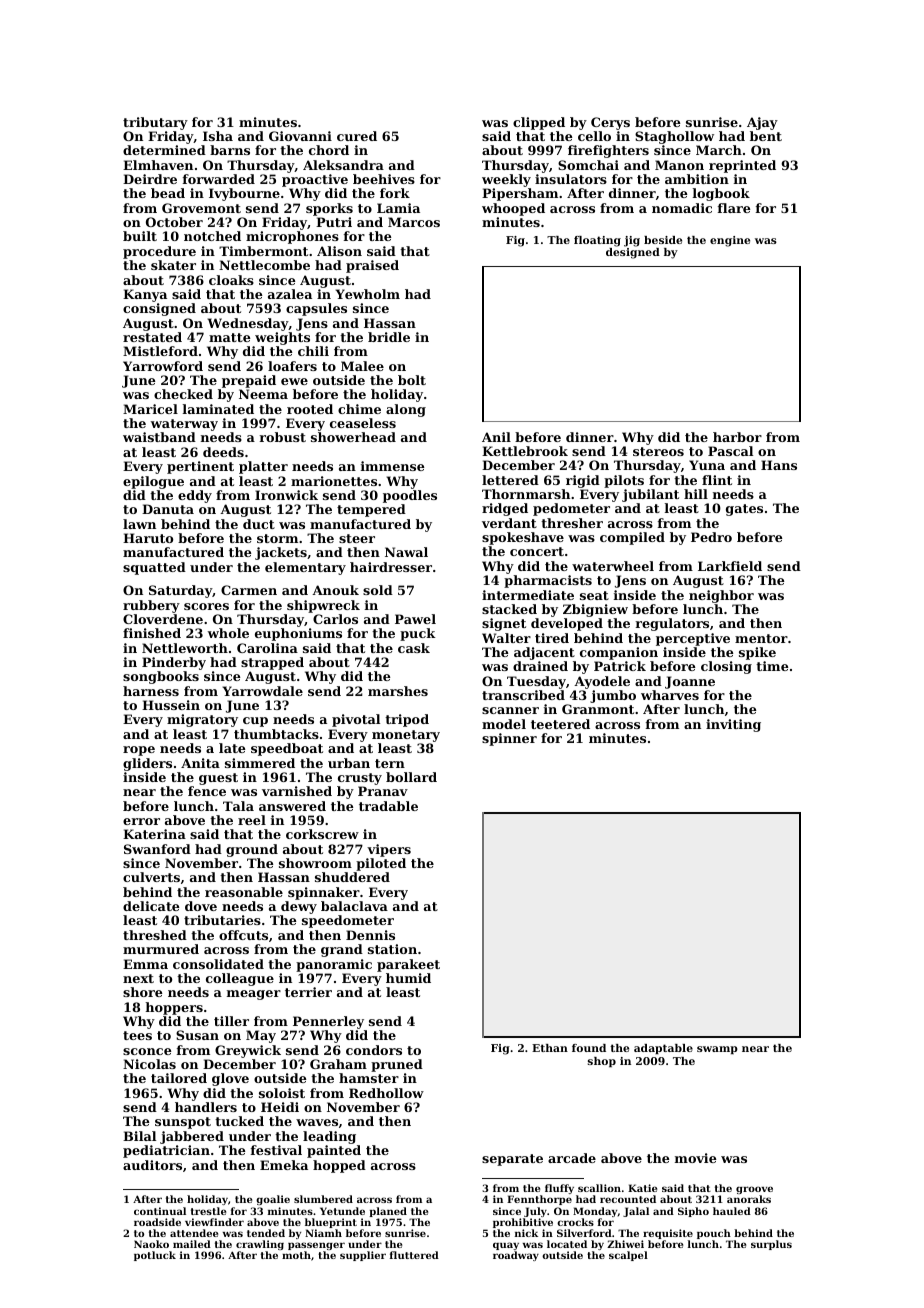  I want to click on checked, so click(183, 394).
